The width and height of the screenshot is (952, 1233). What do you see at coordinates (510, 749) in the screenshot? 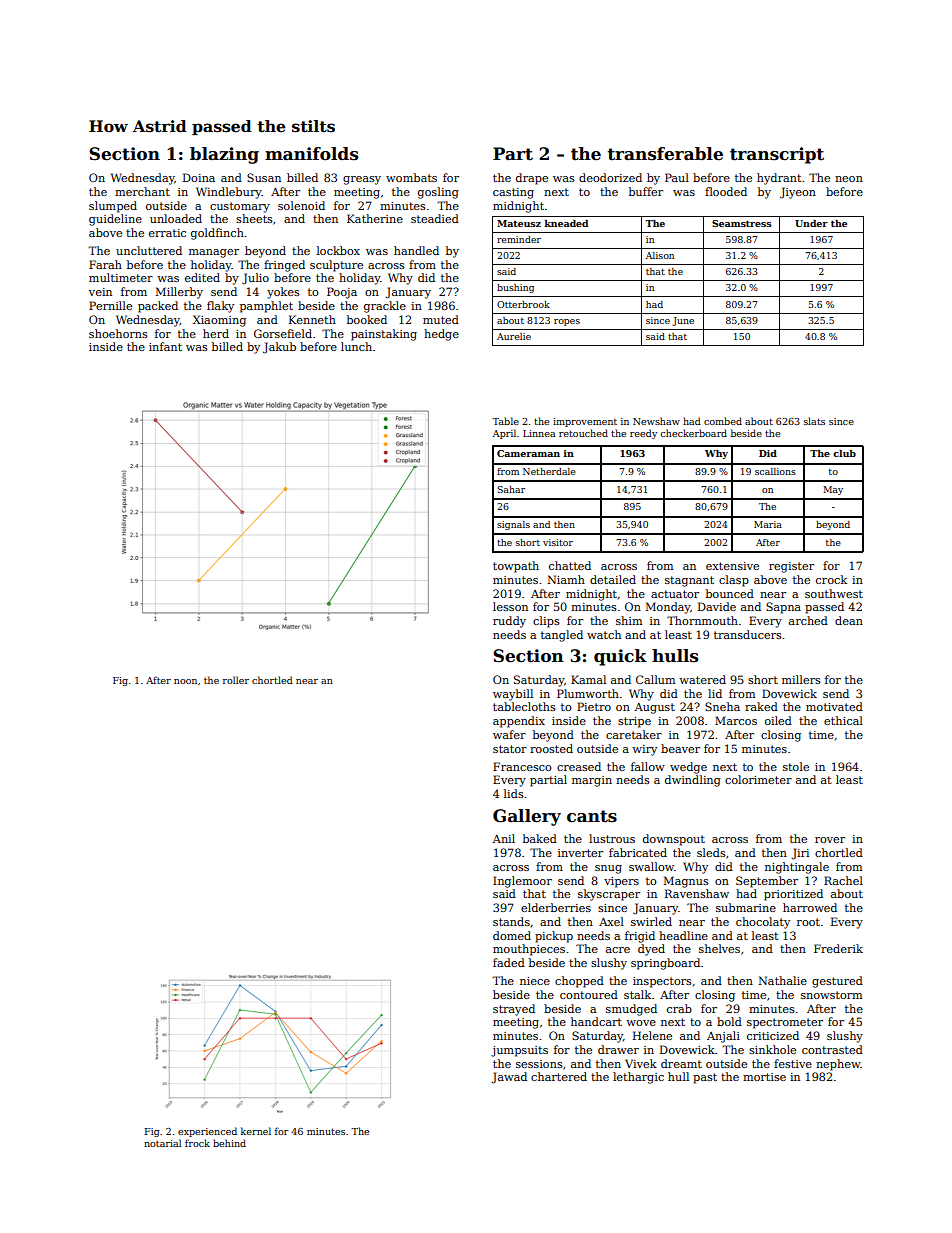
I see `stator` at bounding box center [510, 749].
